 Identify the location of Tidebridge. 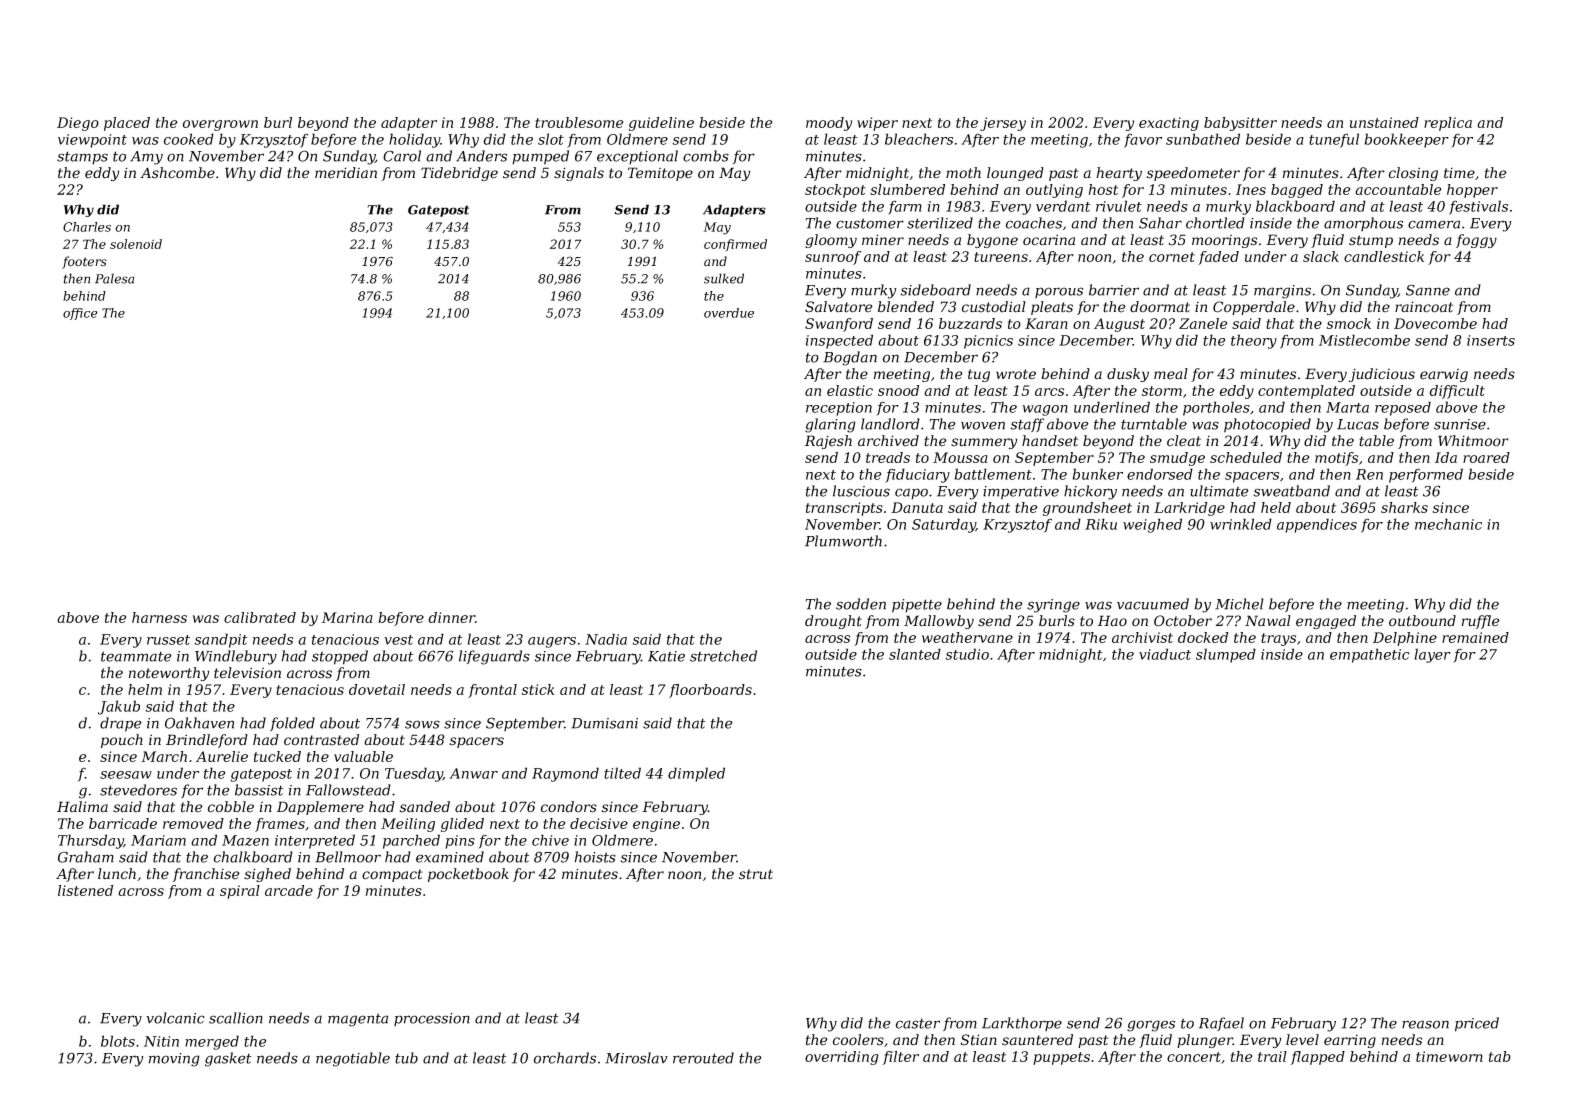
(459, 174).
